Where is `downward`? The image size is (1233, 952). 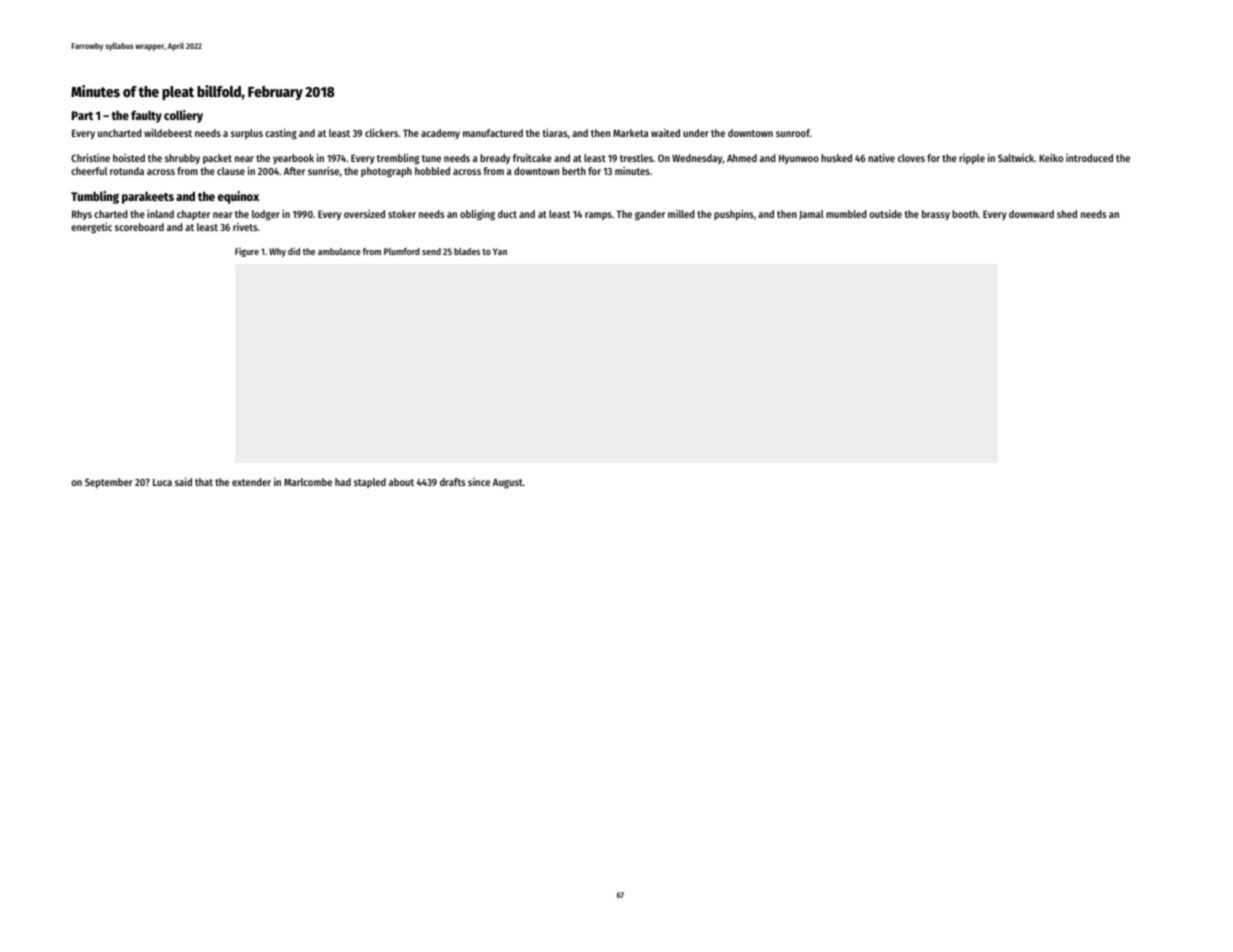
downward is located at coordinates (1031, 214).
